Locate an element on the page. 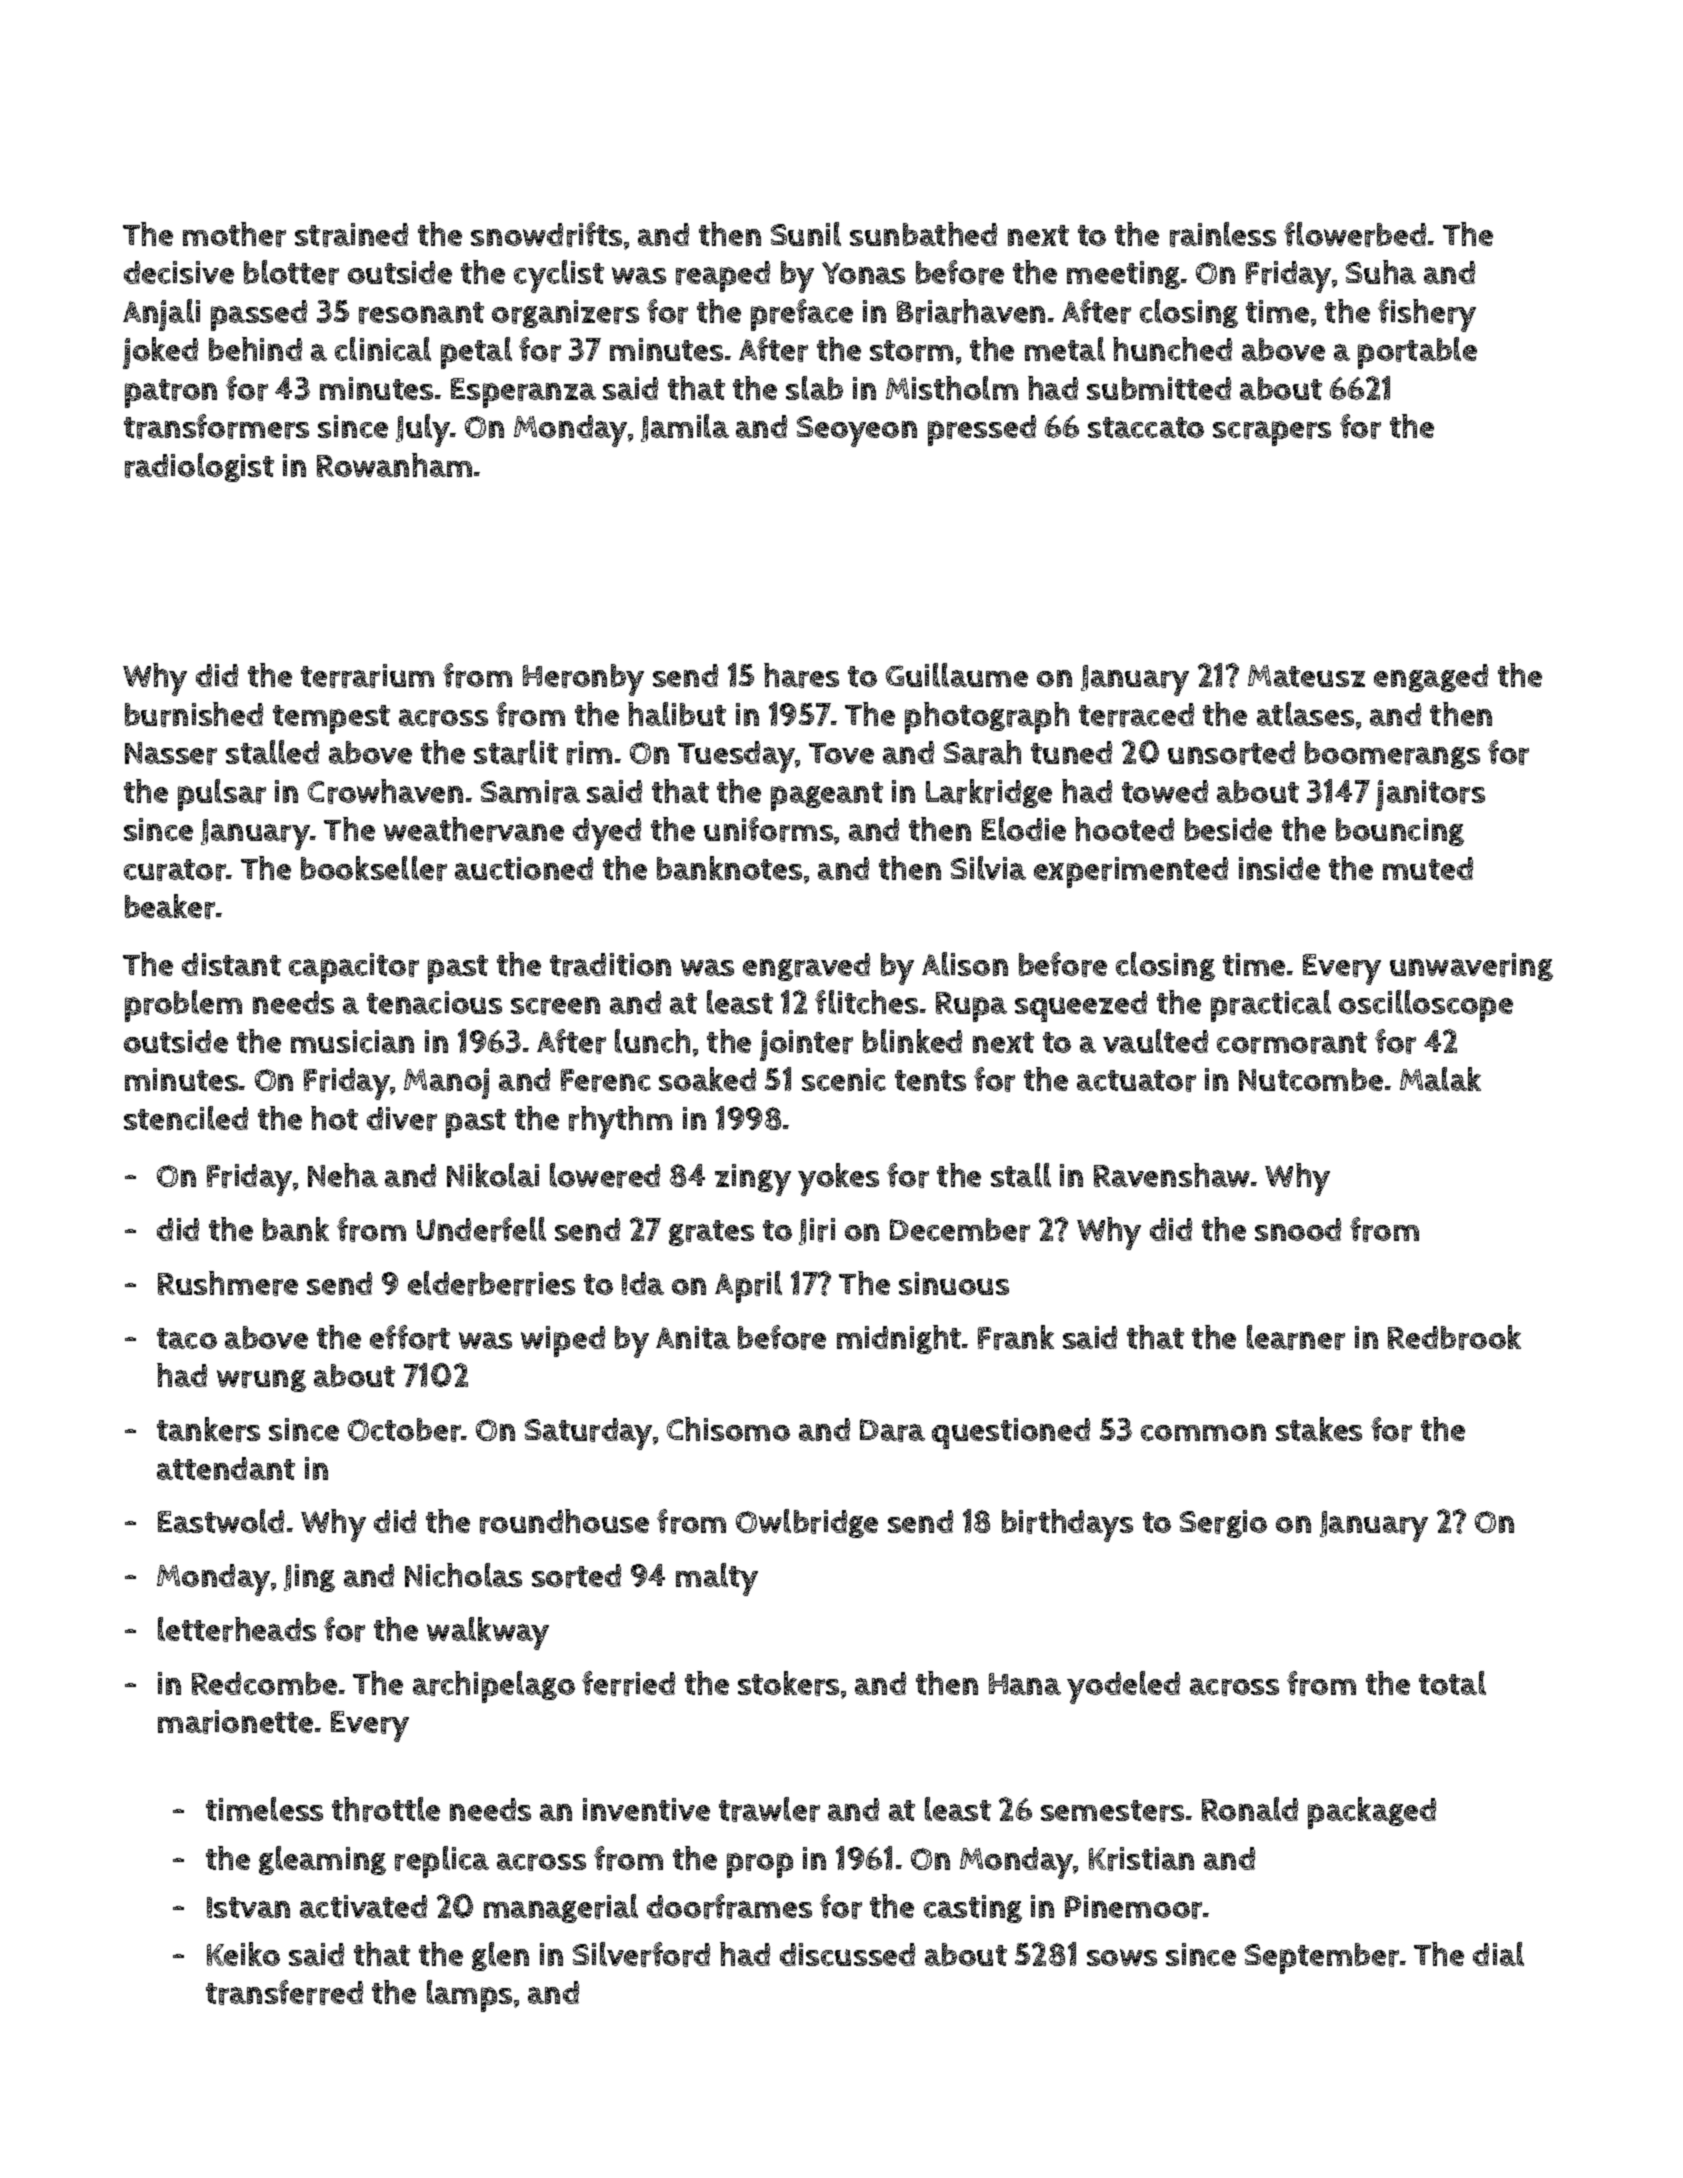  beaker is located at coordinates (170, 906).
